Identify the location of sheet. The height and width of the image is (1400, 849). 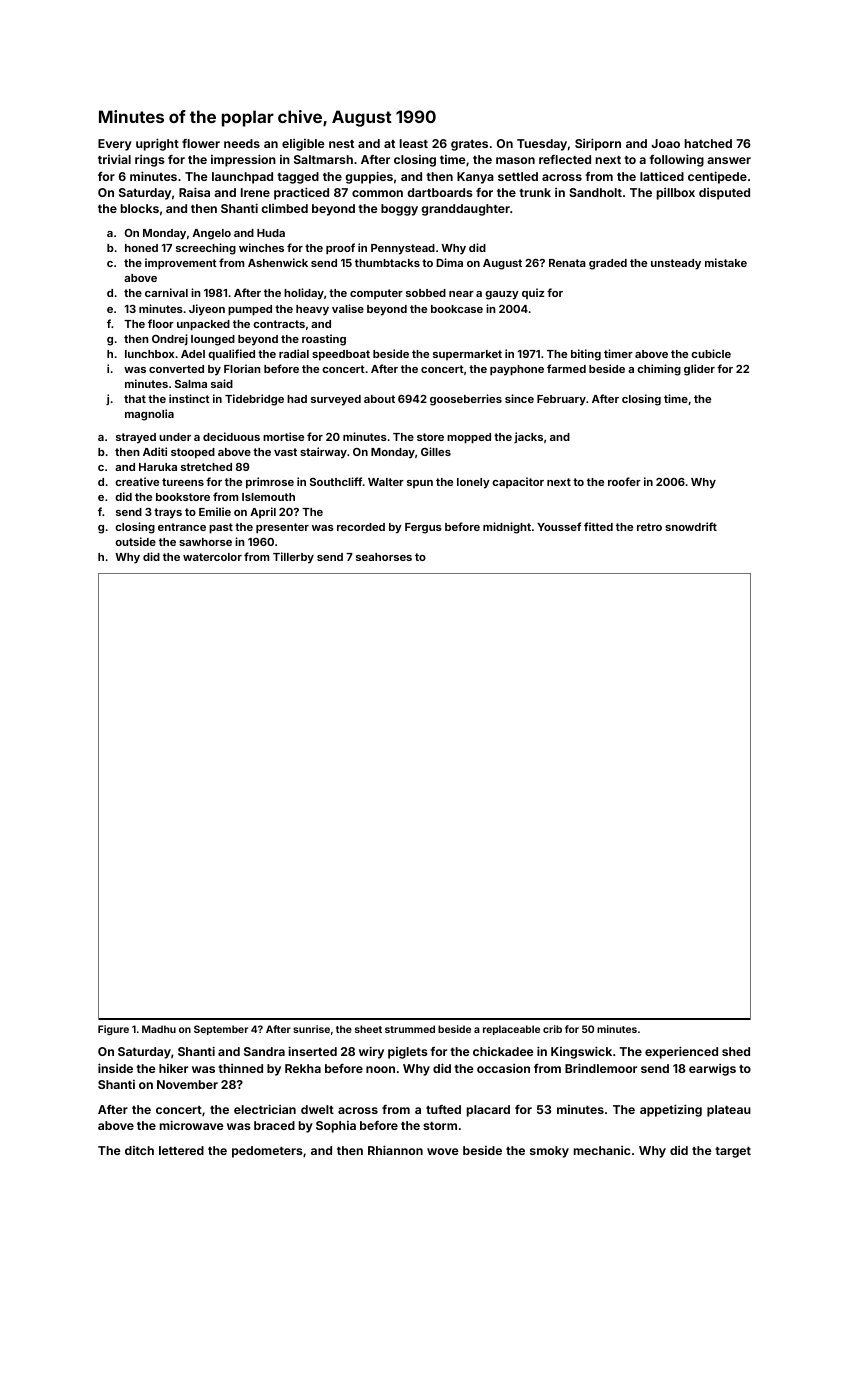
(368, 1029).
